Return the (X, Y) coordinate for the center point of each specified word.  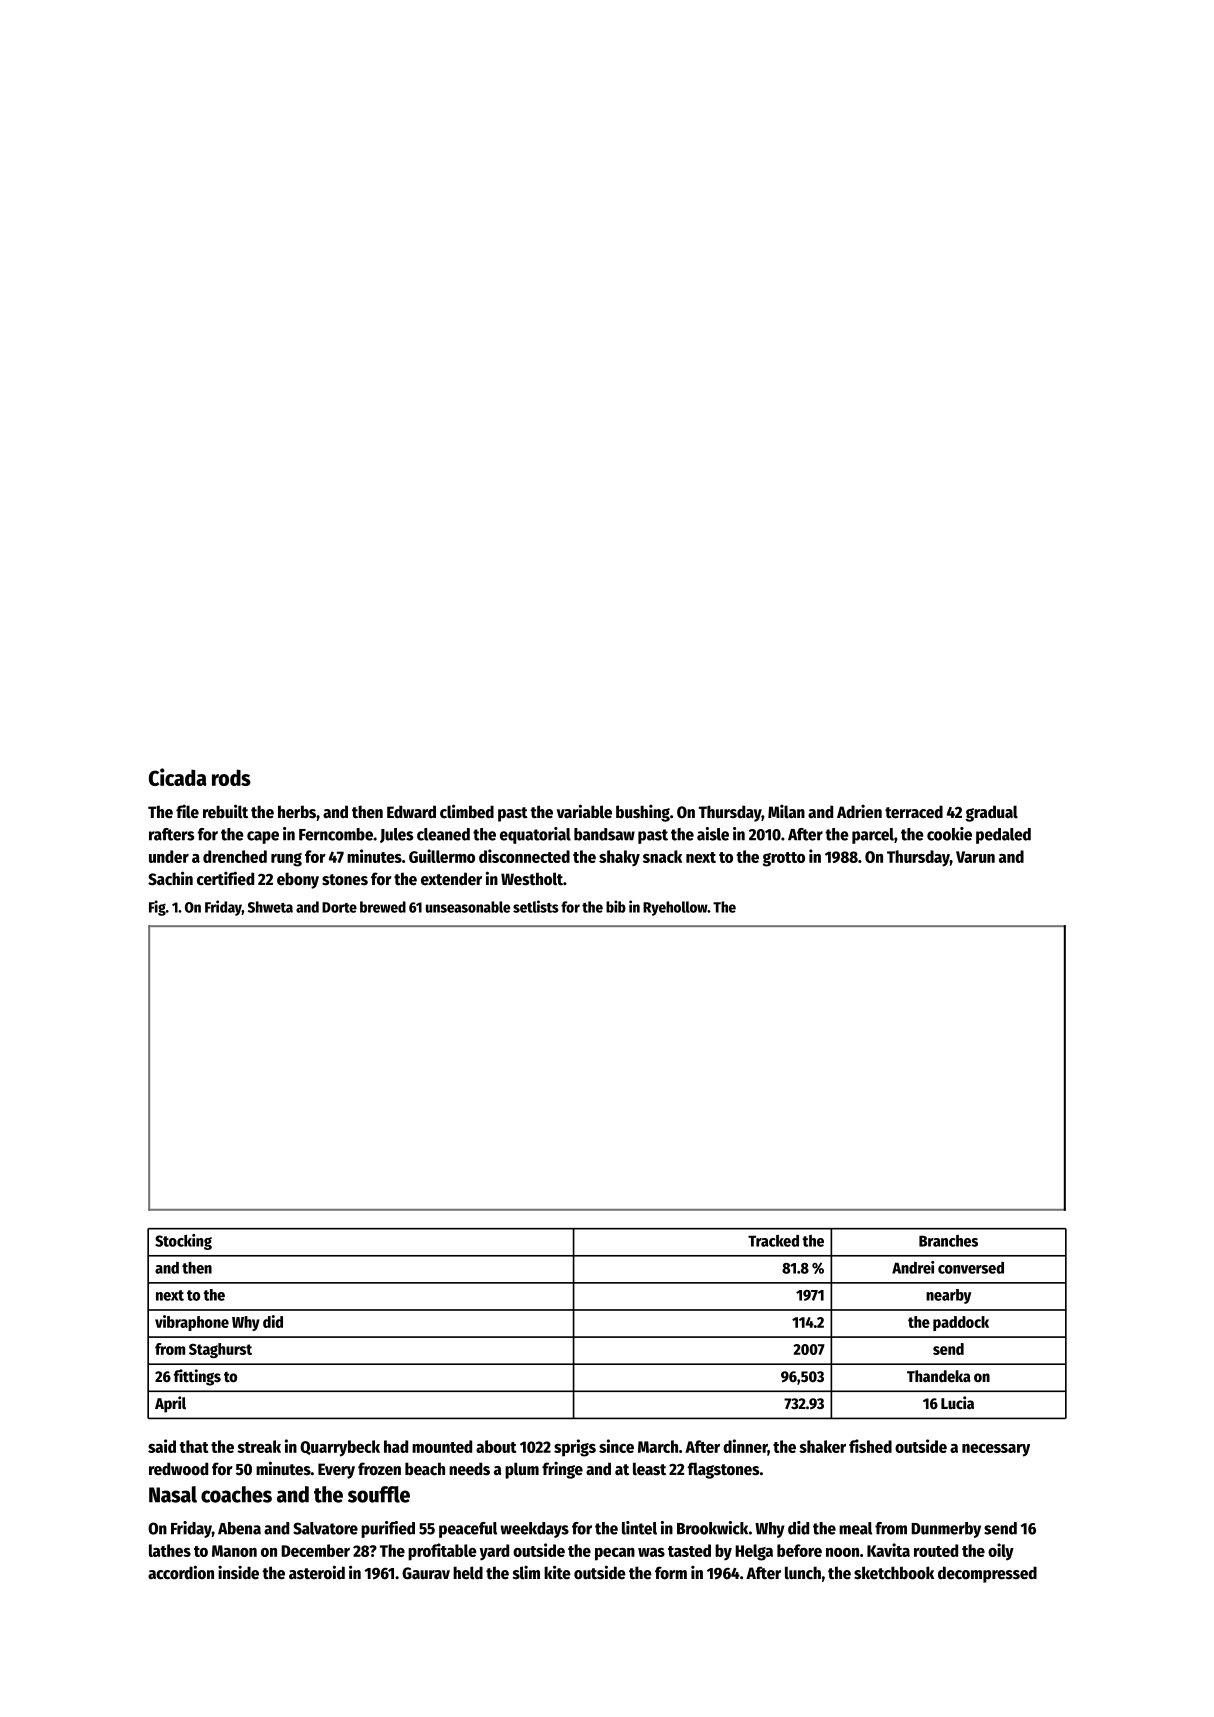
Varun (975, 857)
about (496, 1446)
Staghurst (220, 1350)
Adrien (859, 811)
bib (616, 906)
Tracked (773, 1241)
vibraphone (192, 1323)
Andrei (913, 1267)
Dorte (339, 907)
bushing (643, 813)
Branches (948, 1241)
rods (231, 777)
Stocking (183, 1242)
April (170, 1404)
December (315, 1550)
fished (870, 1446)
